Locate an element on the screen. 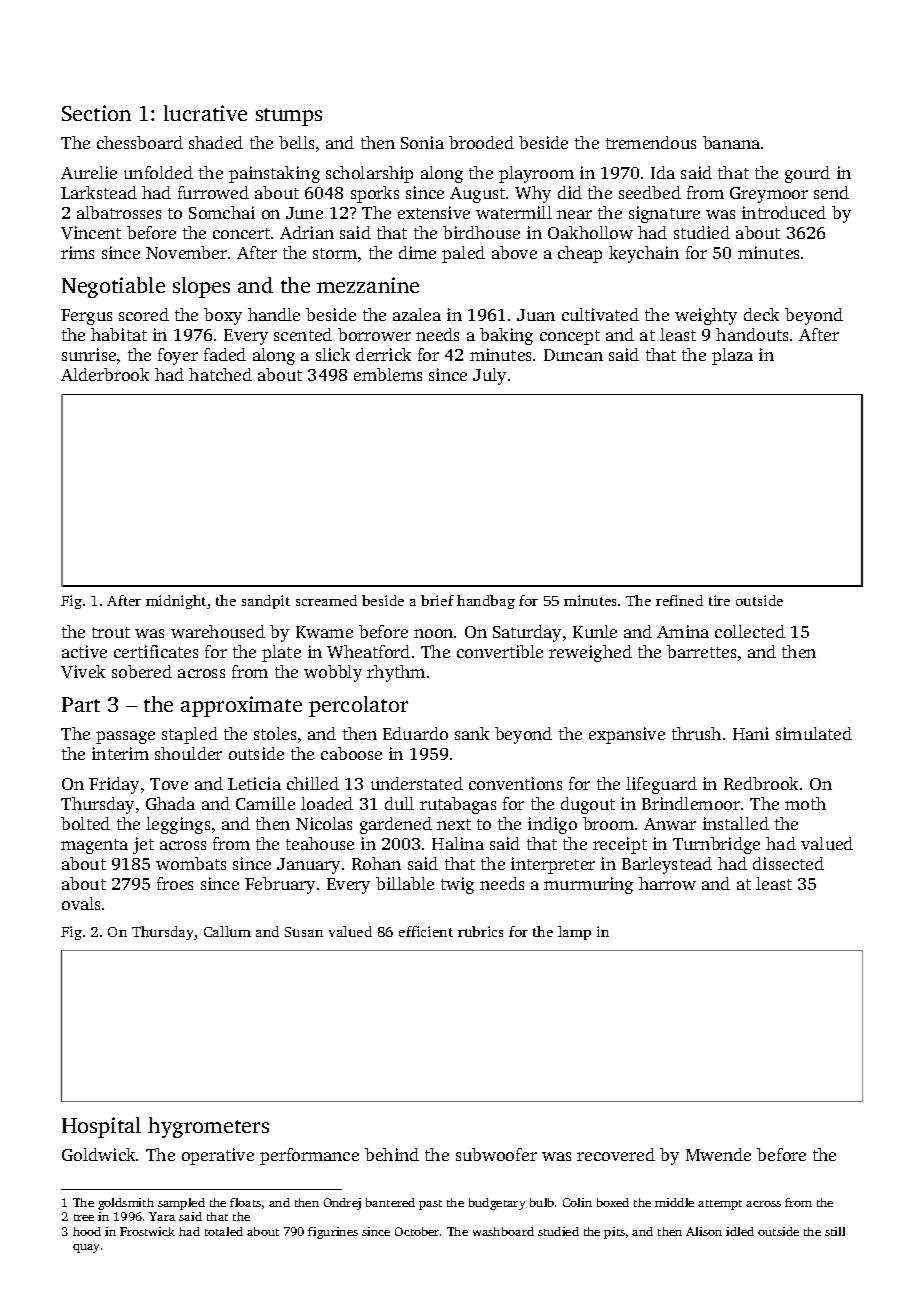 The image size is (924, 1308). plaza is located at coordinates (732, 356).
